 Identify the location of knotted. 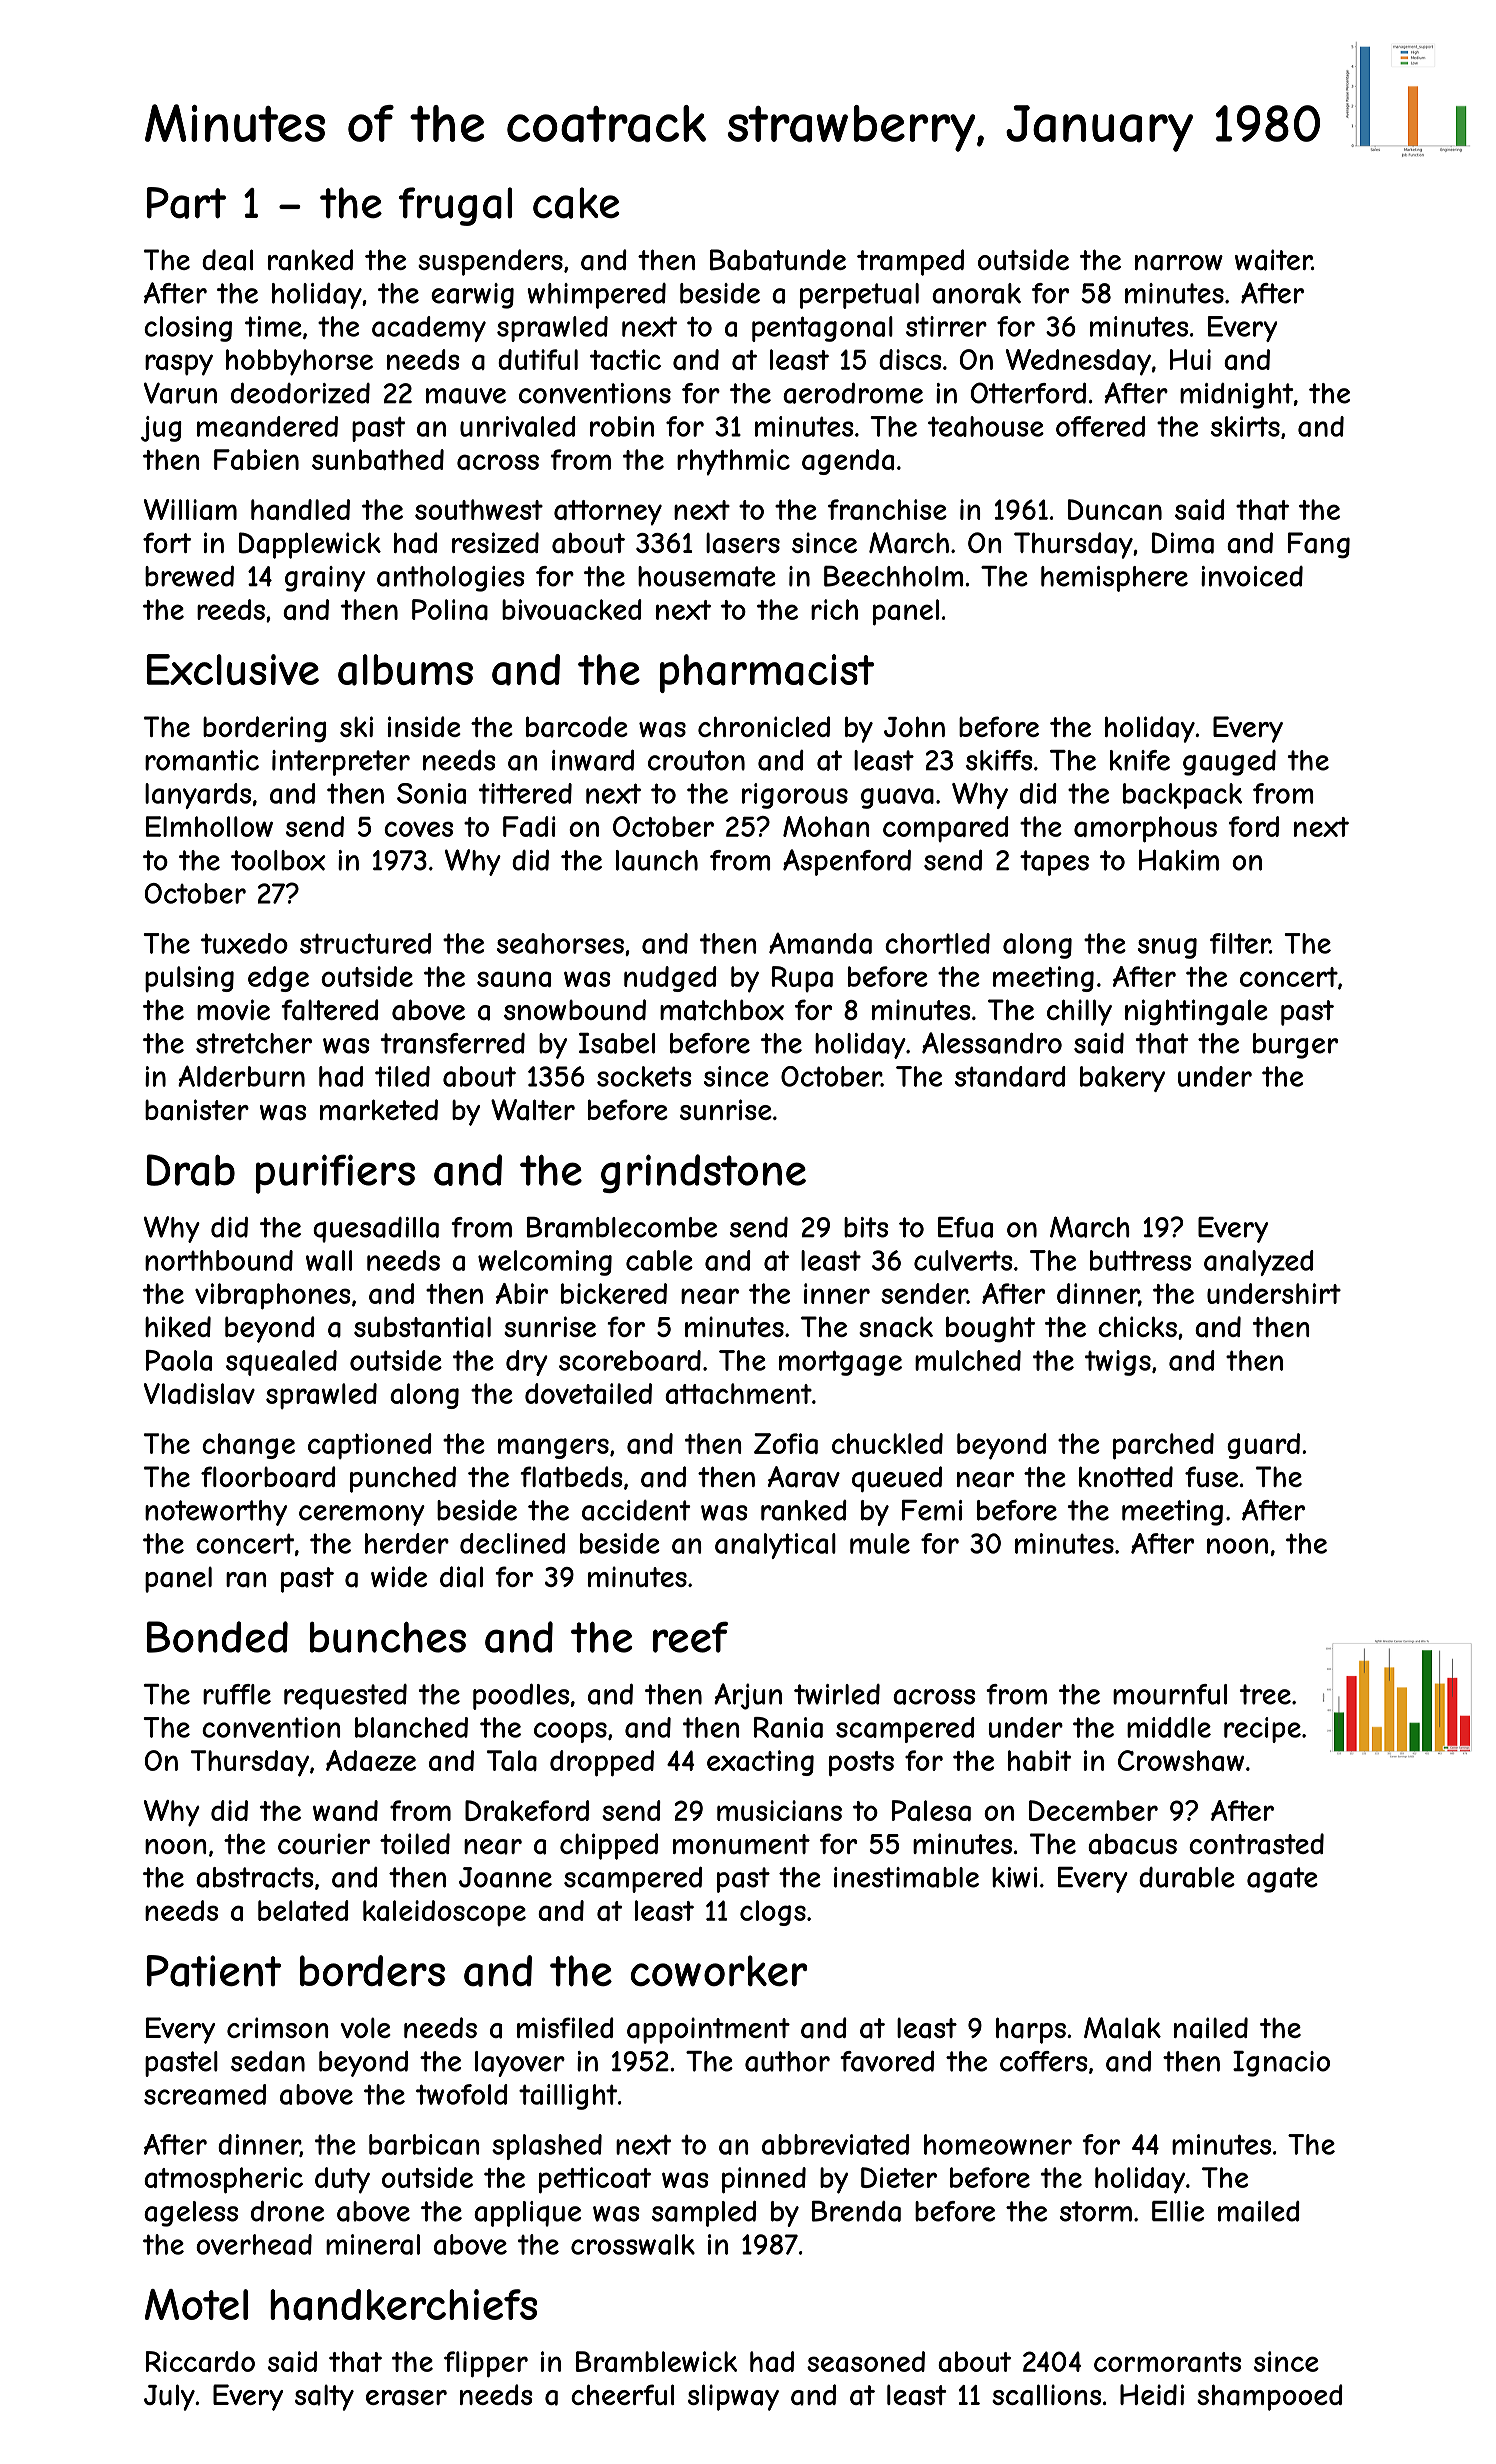
(1126, 1476).
